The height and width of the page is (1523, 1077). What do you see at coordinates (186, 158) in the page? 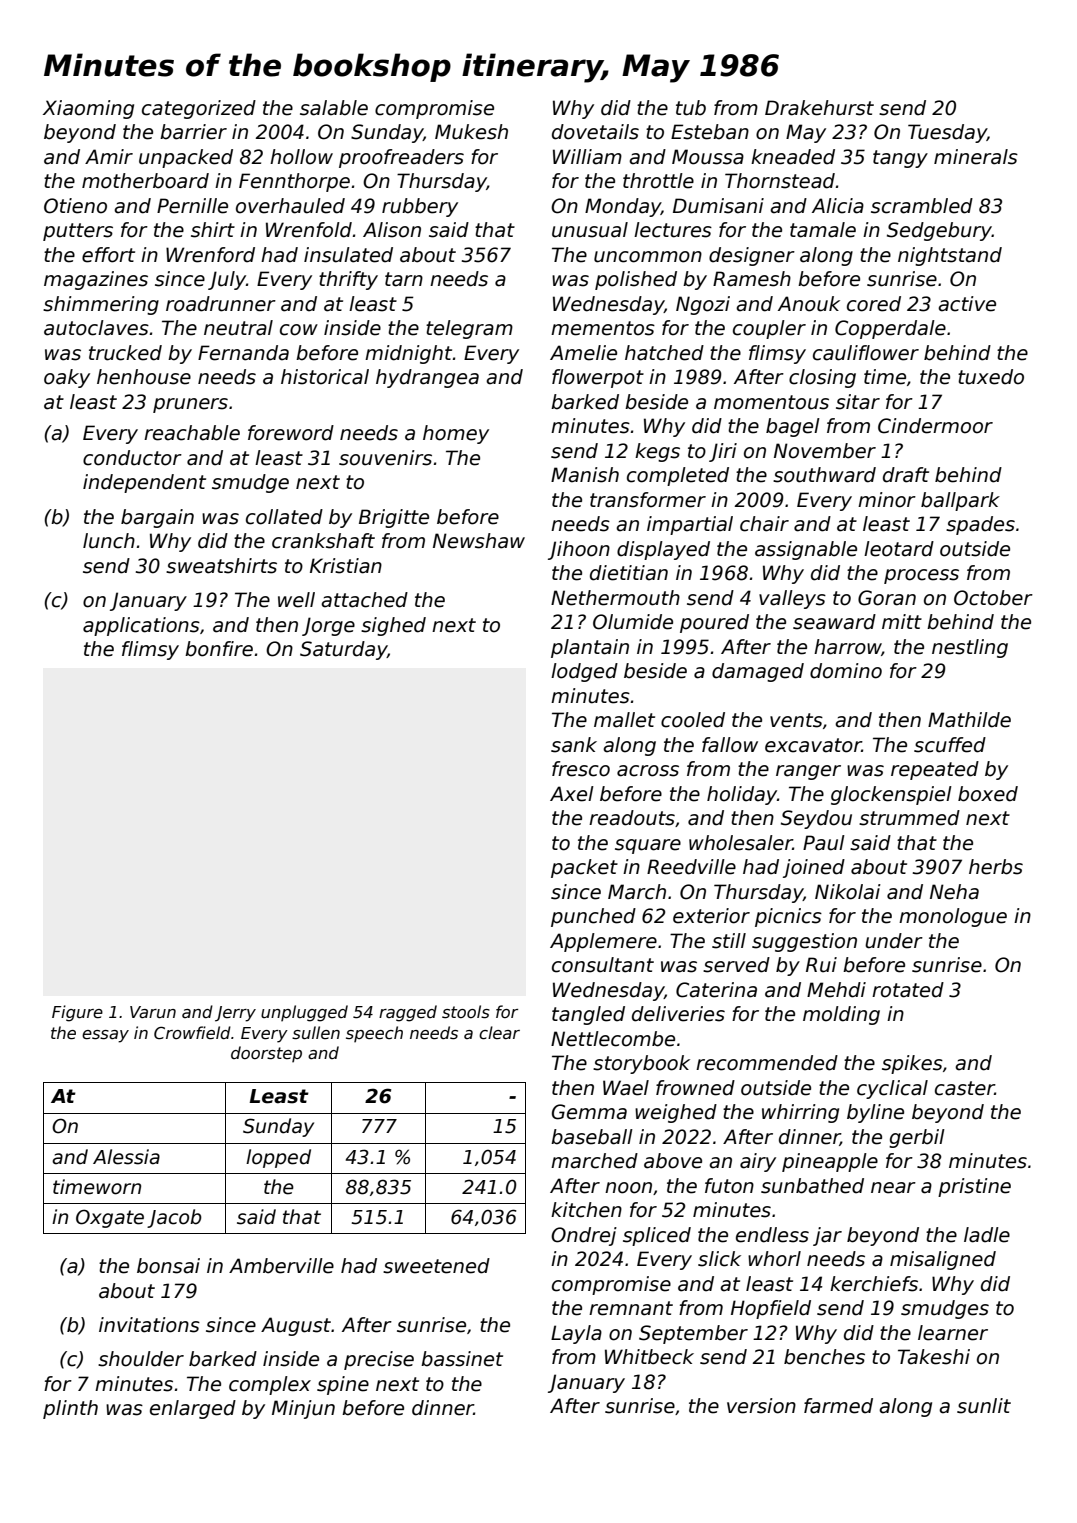
I see `unpacked` at bounding box center [186, 158].
